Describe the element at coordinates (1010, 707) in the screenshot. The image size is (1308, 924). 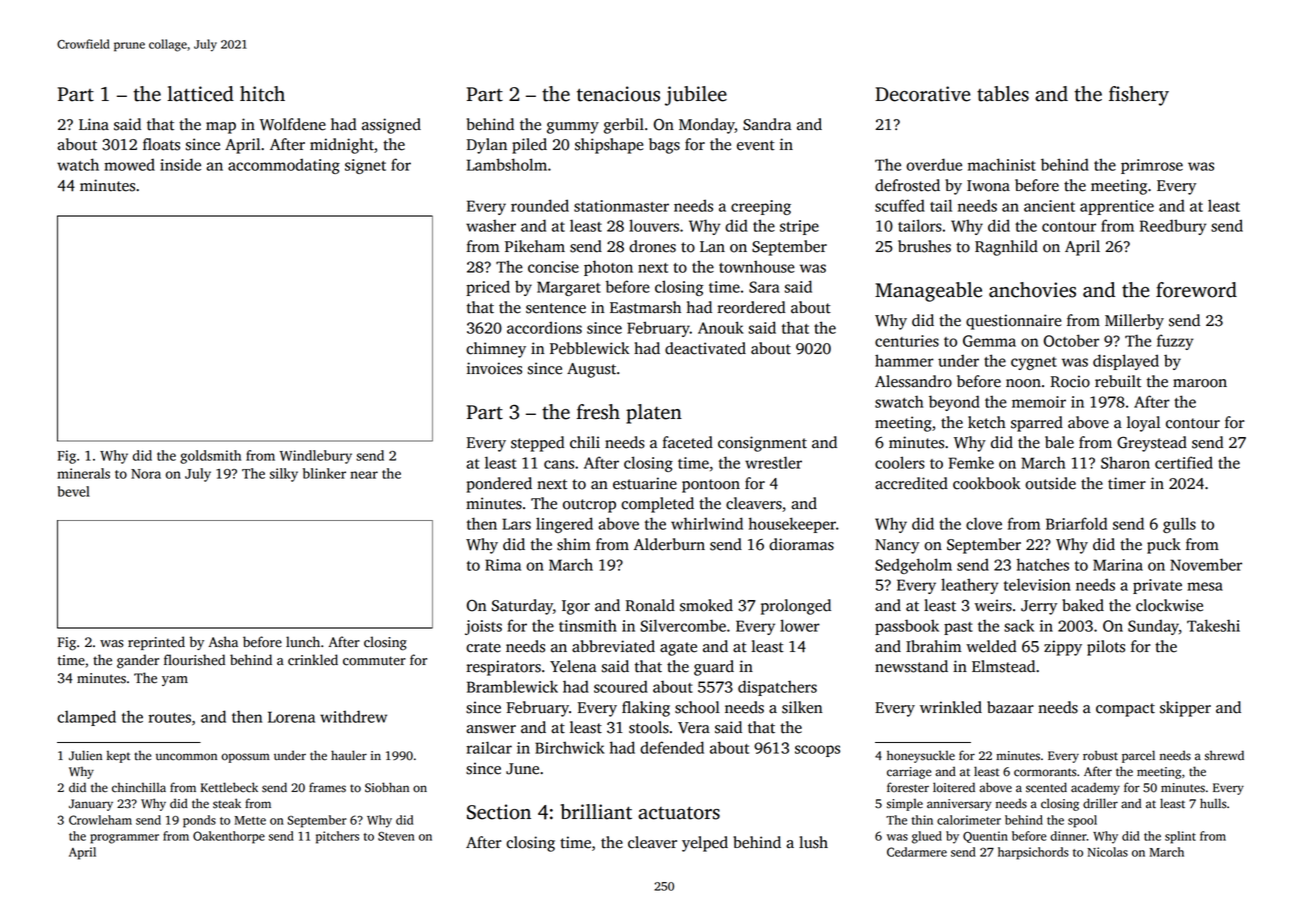
I see `bazaar` at that location.
